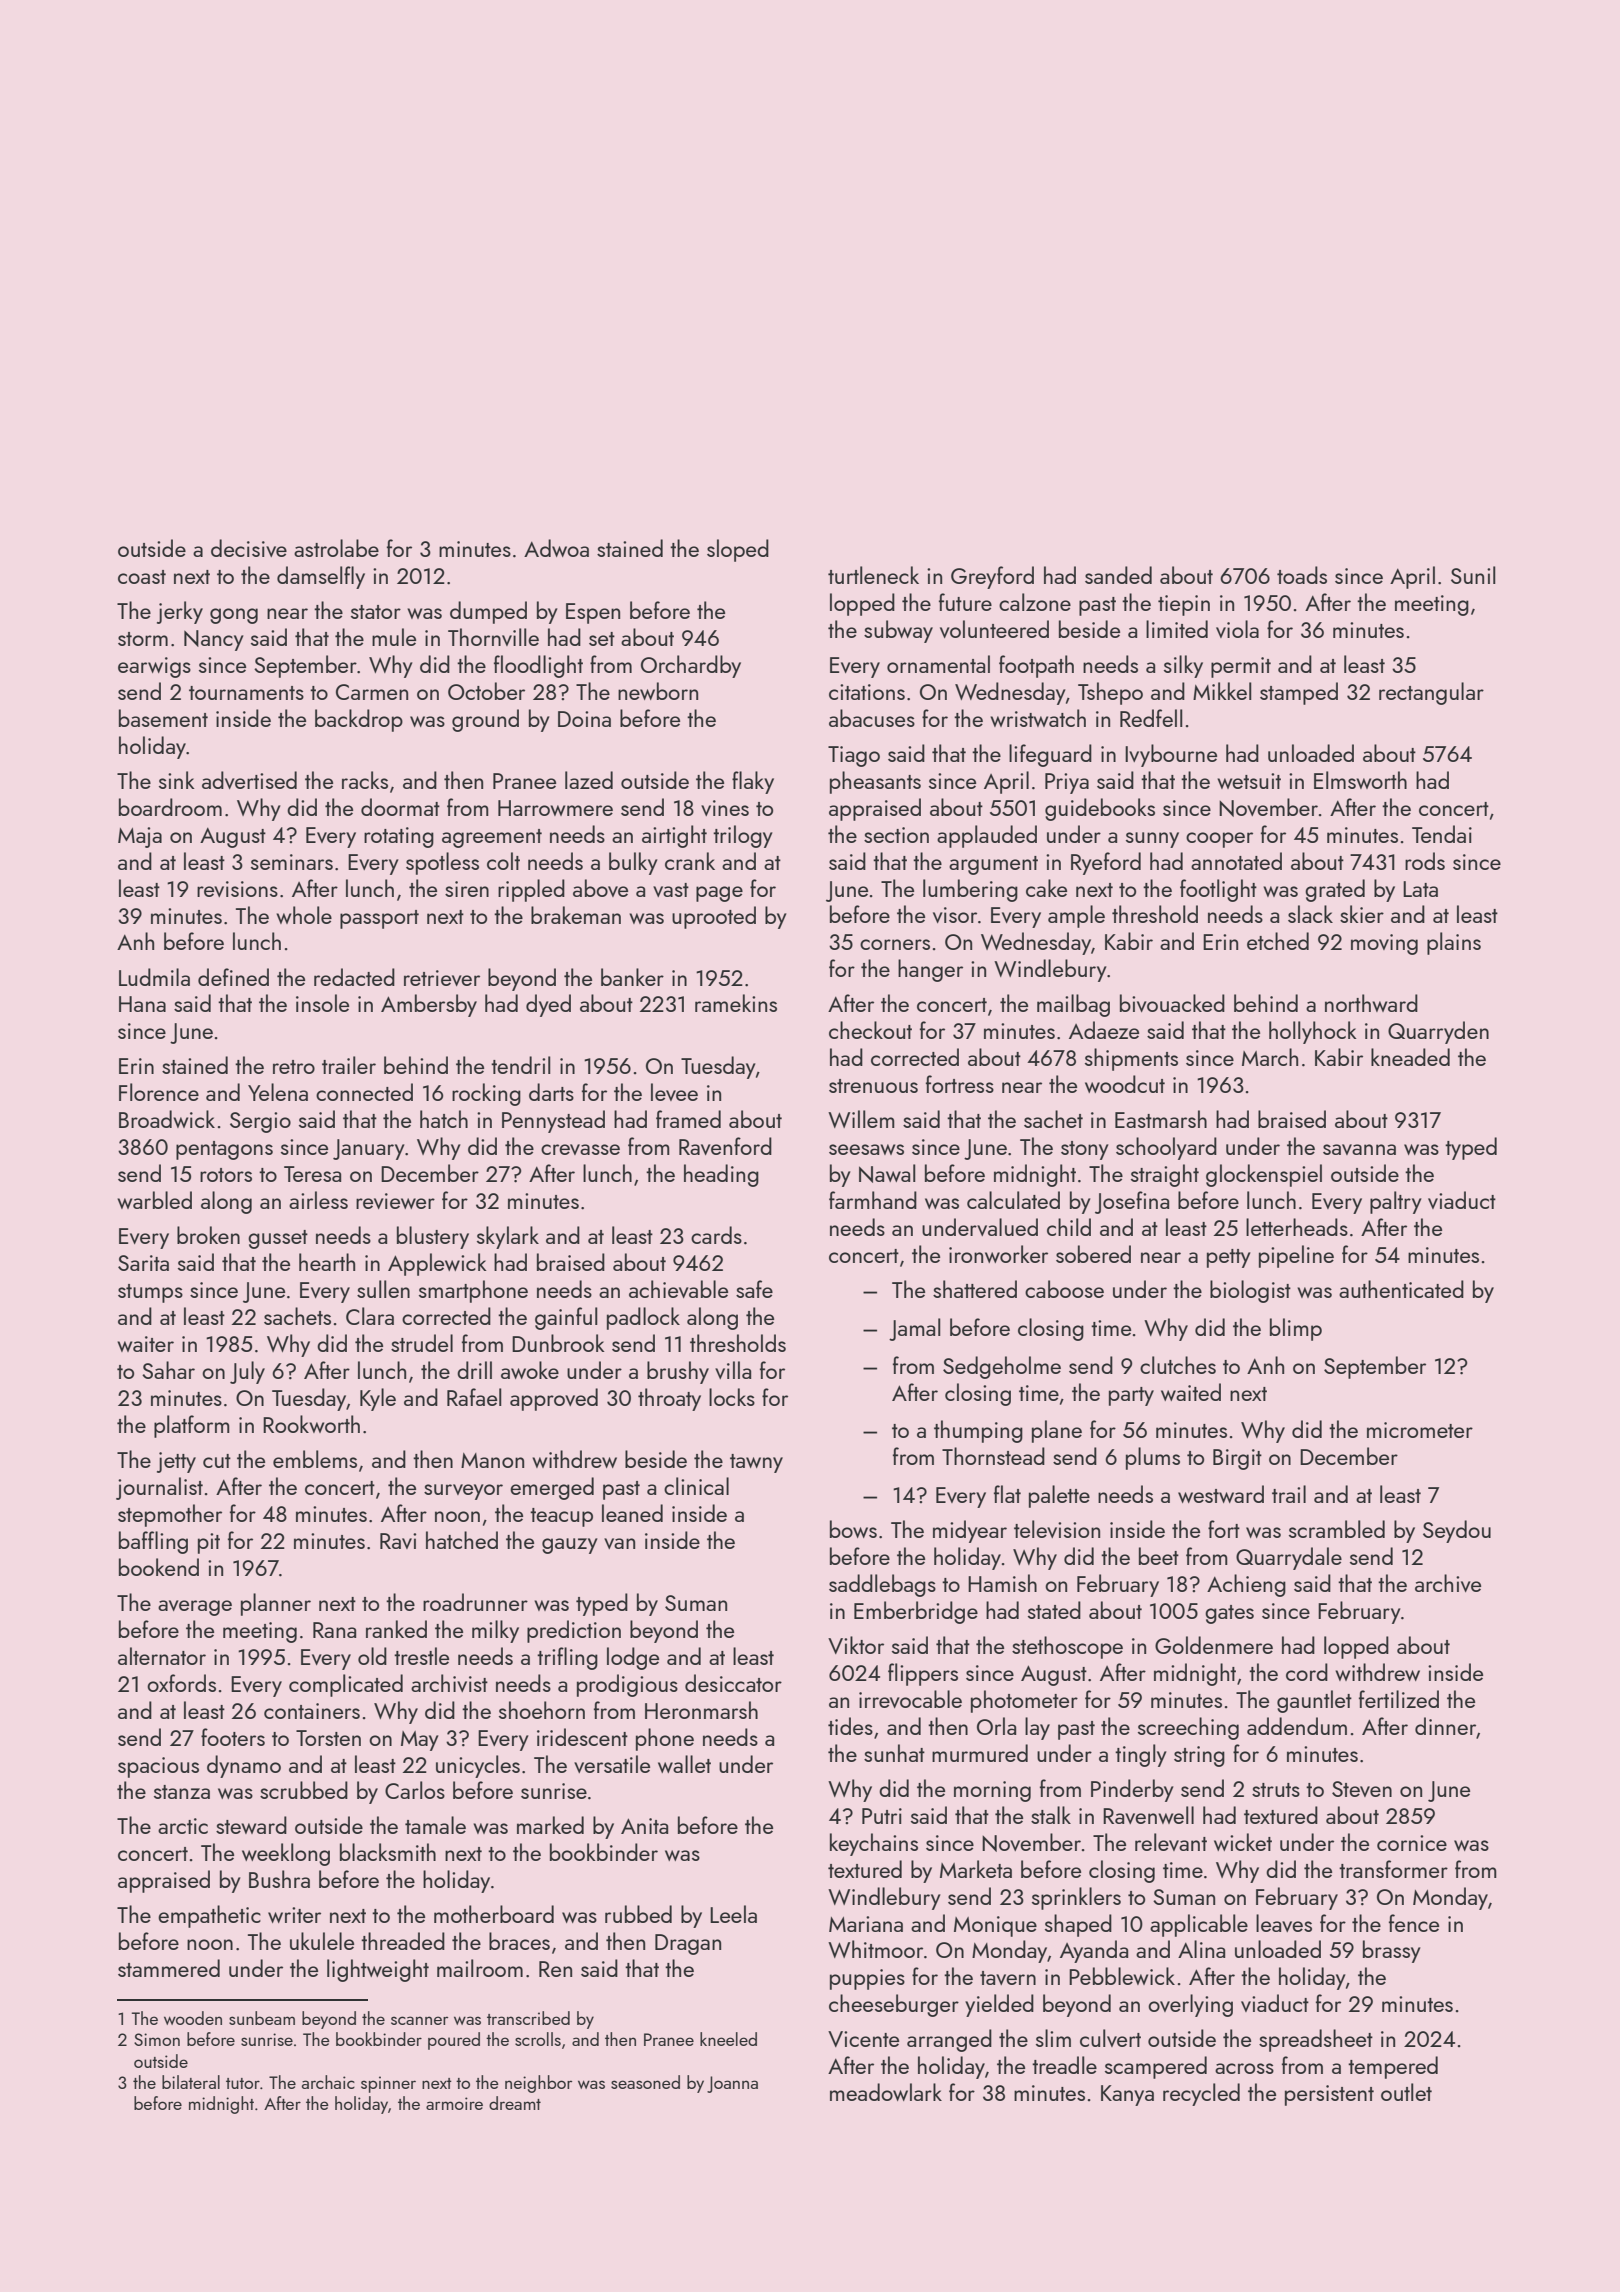 This screenshot has width=1620, height=2292. Describe the element at coordinates (875, 1949) in the screenshot. I see `Whitmoor` at that location.
